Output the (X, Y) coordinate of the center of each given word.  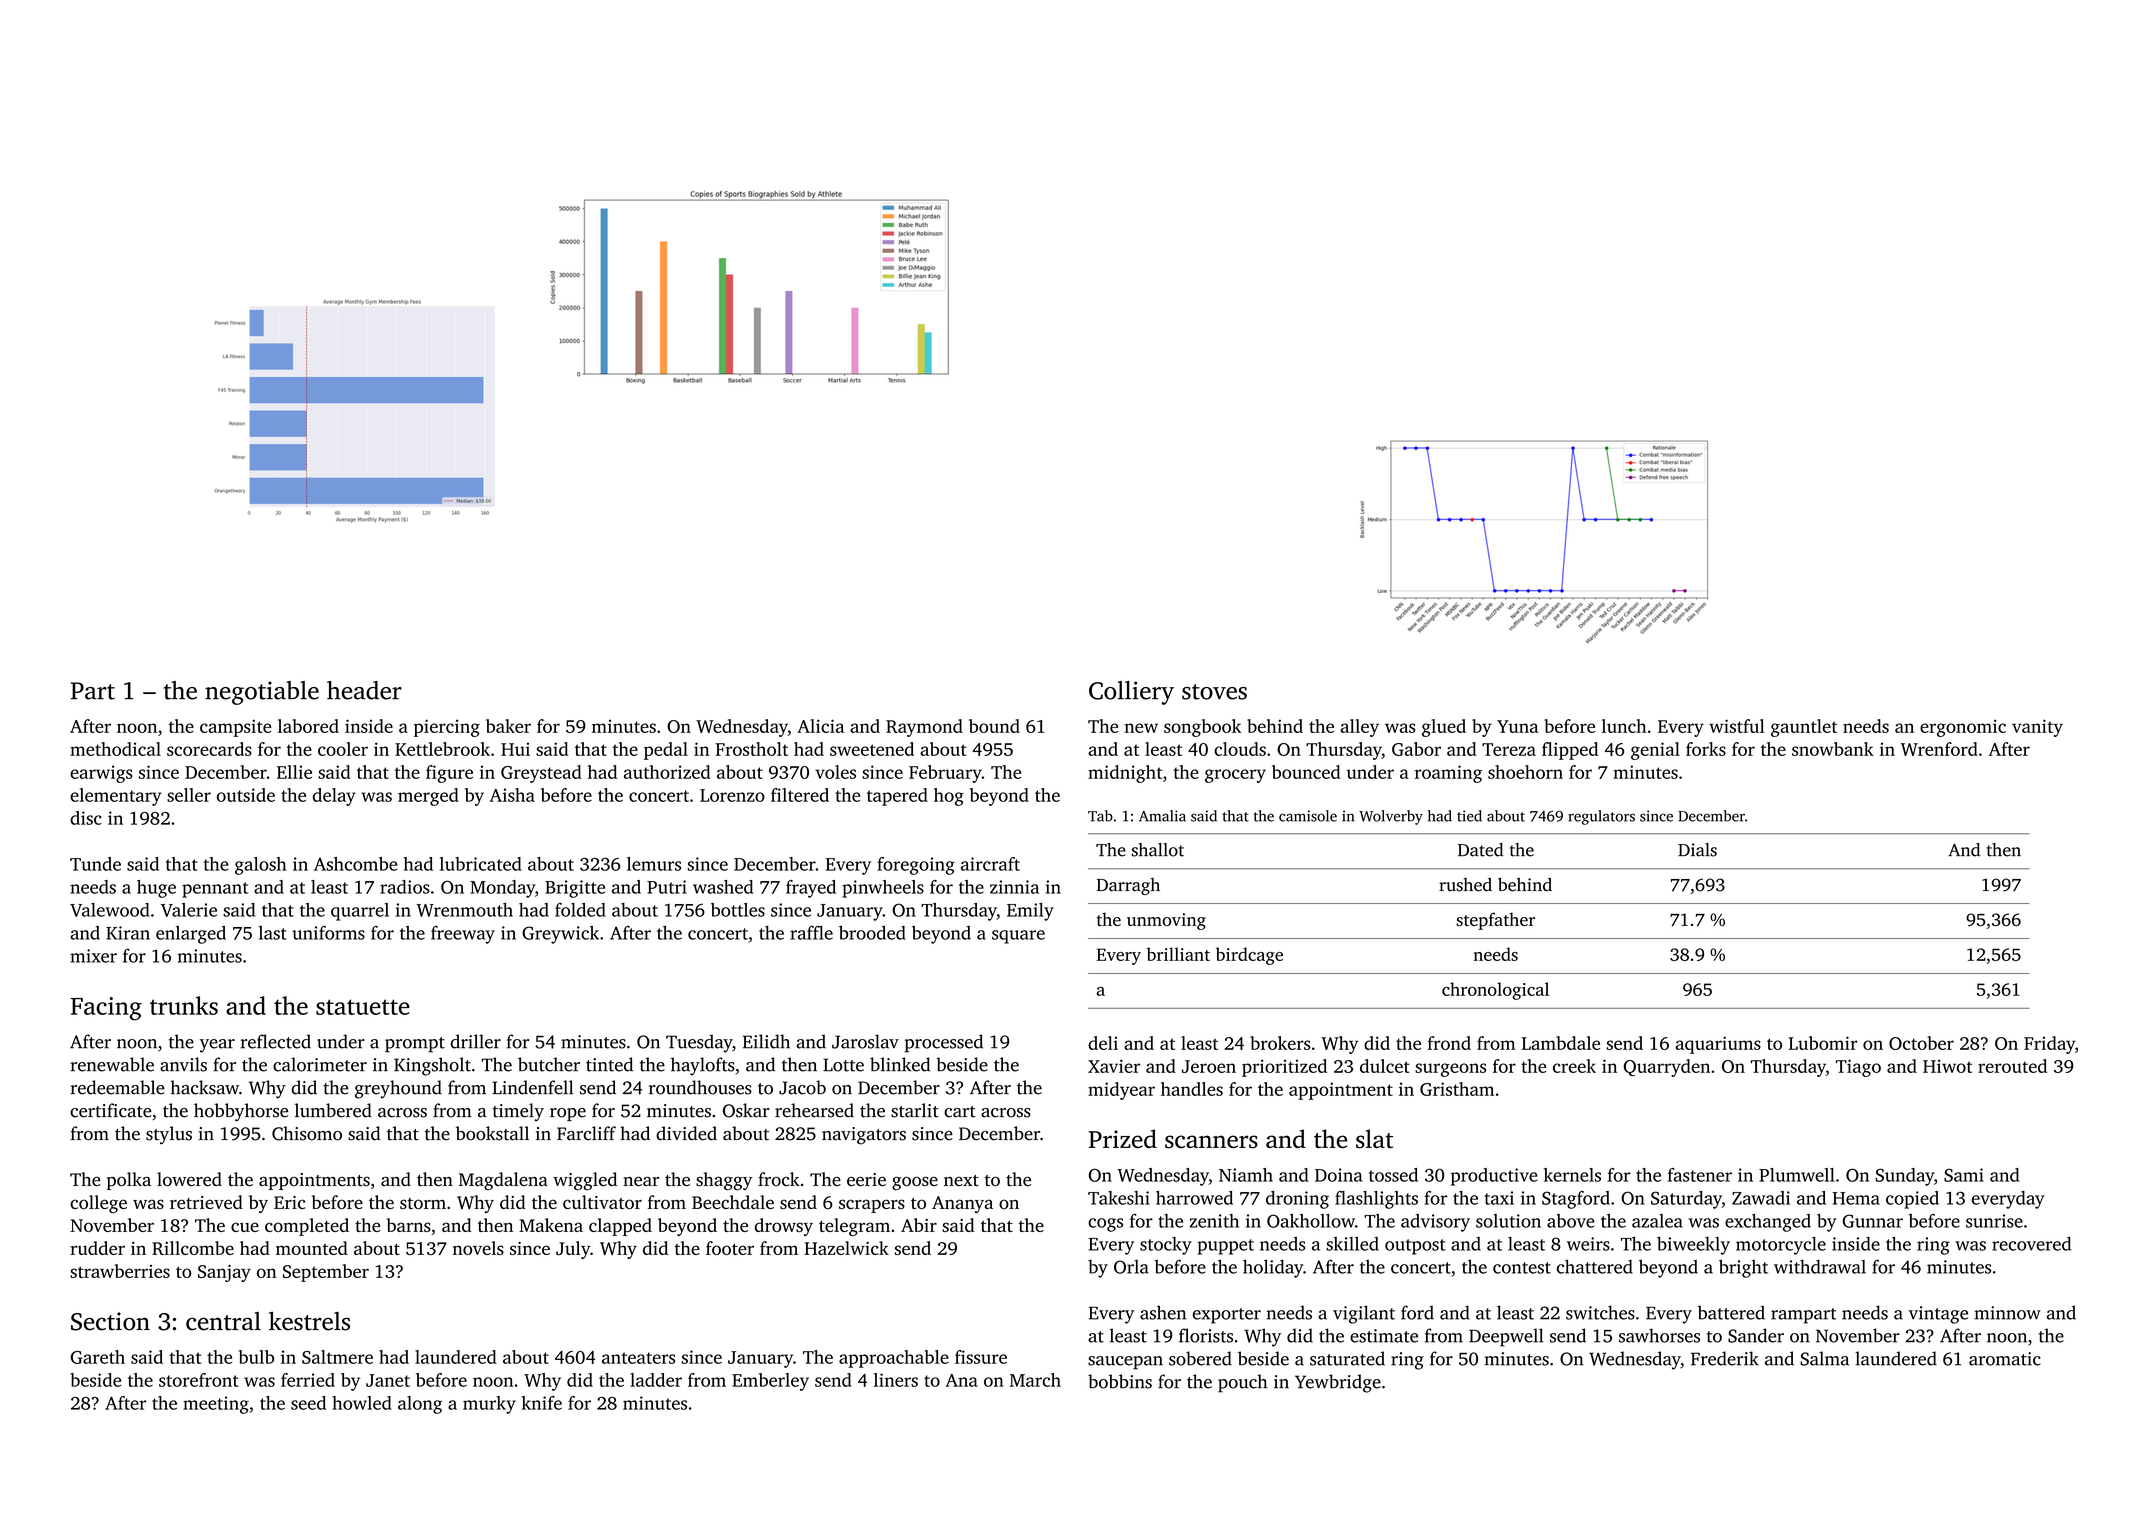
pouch (1242, 1383)
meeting (216, 1405)
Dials (1697, 850)
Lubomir (1823, 1043)
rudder (97, 1248)
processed (944, 1043)
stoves (1214, 692)
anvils (183, 1064)
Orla (1131, 1267)
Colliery (1131, 693)
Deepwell (1506, 1337)
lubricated (481, 864)
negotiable (262, 693)
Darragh (1128, 886)
